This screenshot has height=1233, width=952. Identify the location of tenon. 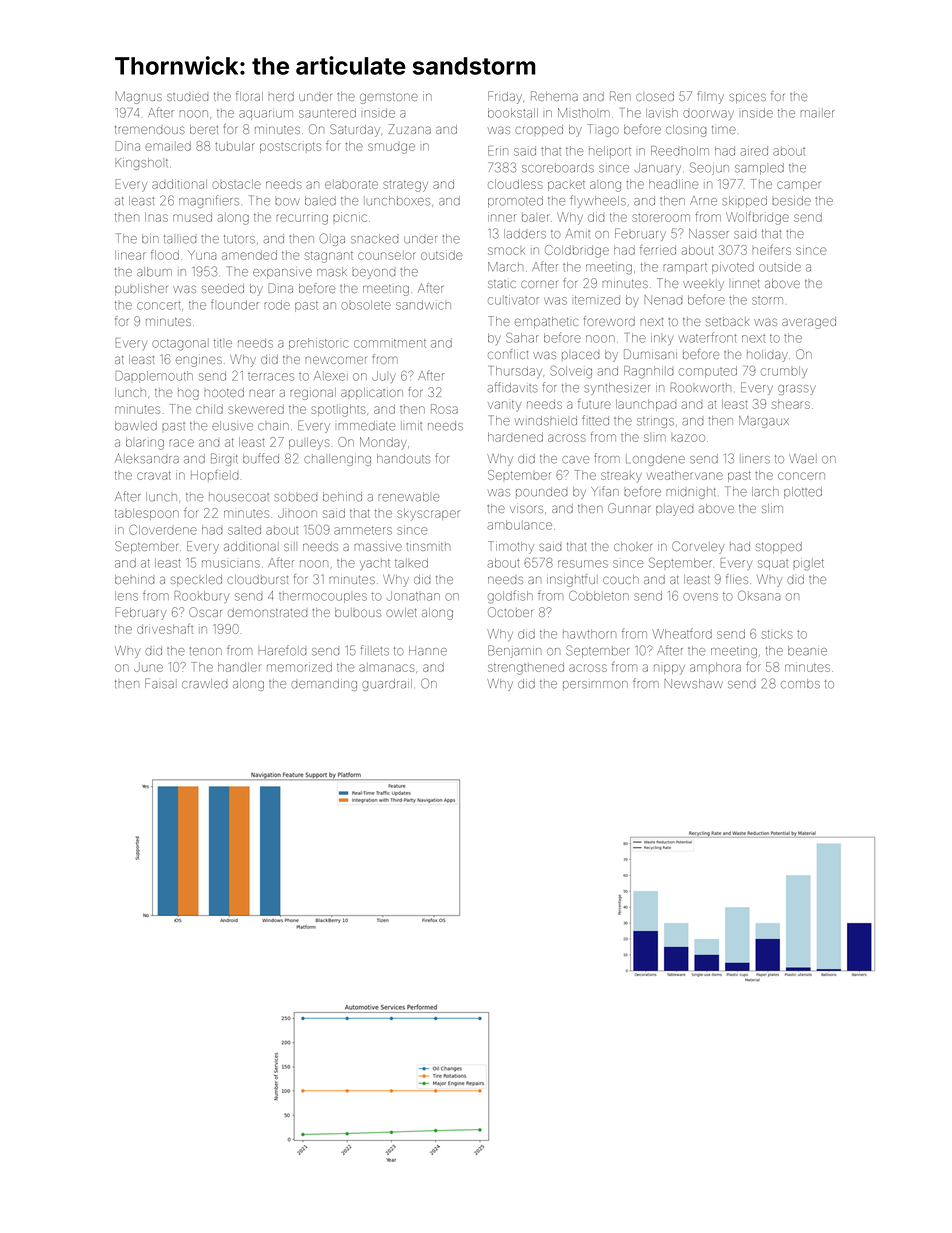
(205, 651).
